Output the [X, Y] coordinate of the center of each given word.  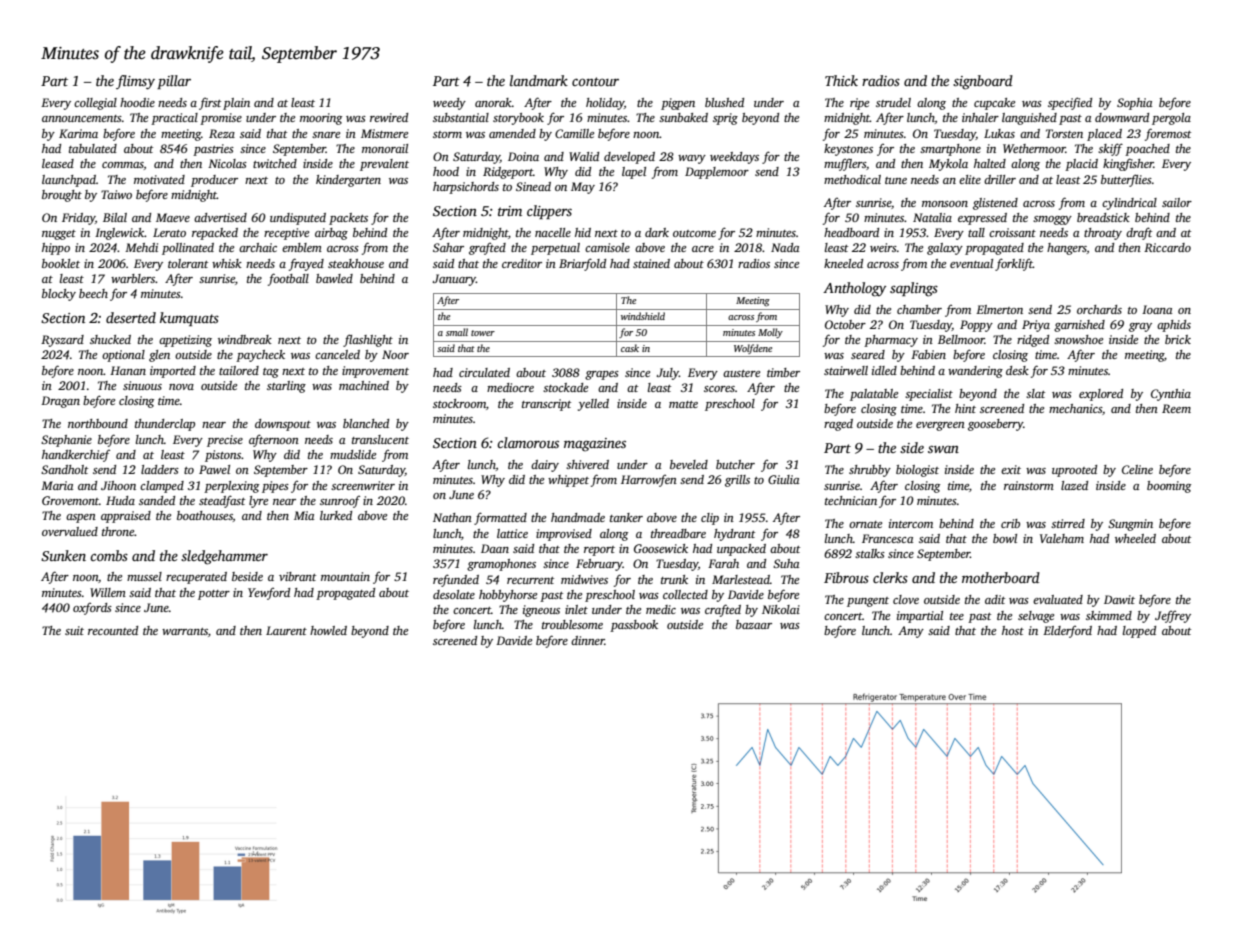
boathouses [205, 515]
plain [236, 104]
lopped [1139, 632]
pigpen [678, 104]
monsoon [945, 204]
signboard [983, 82]
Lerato [169, 232]
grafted [487, 249]
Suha [786, 563]
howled [328, 630]
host [1013, 630]
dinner [588, 640]
